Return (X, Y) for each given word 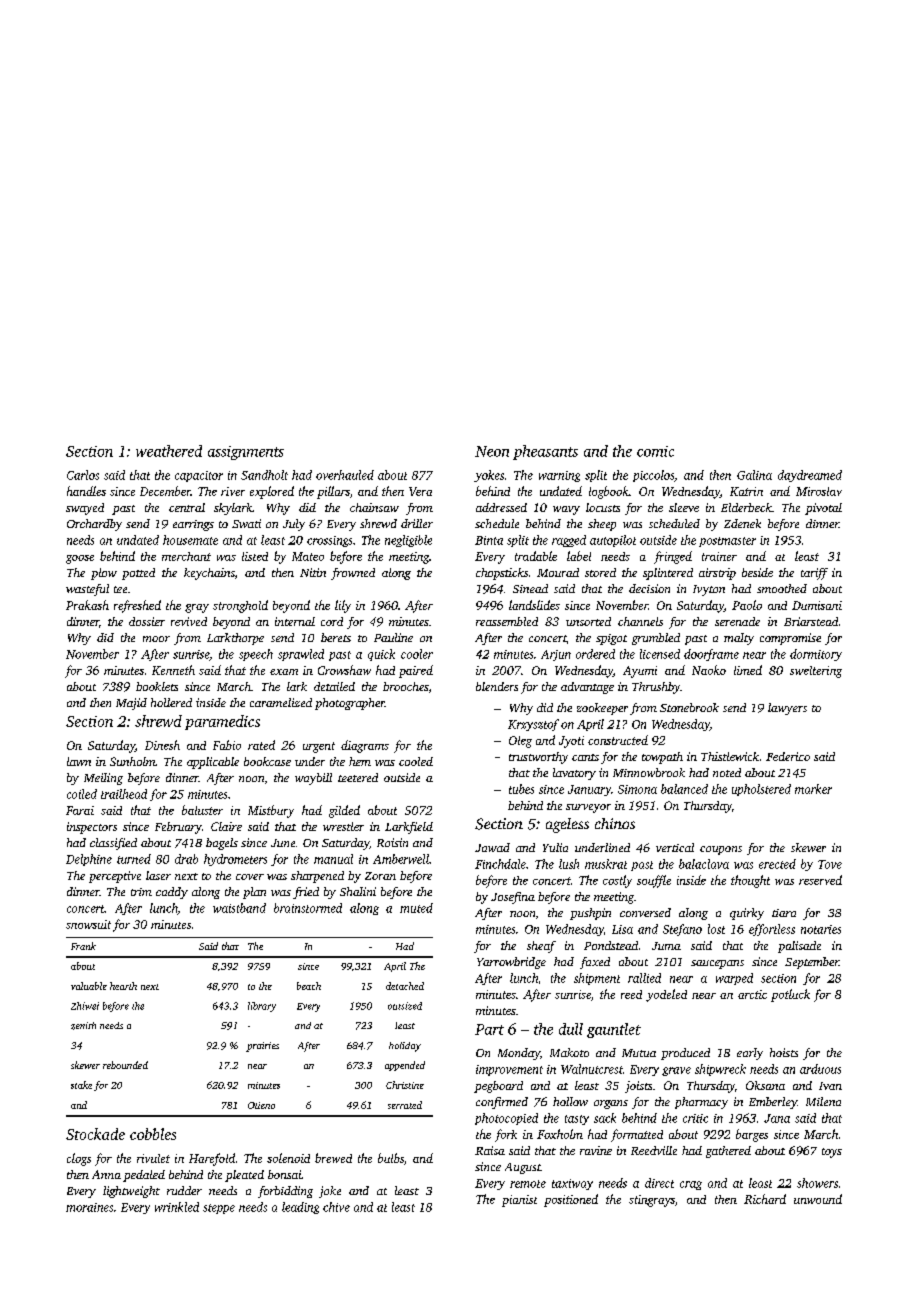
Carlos (83, 475)
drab (186, 859)
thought (750, 881)
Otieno (261, 1105)
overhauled (345, 475)
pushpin (590, 914)
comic (655, 451)
